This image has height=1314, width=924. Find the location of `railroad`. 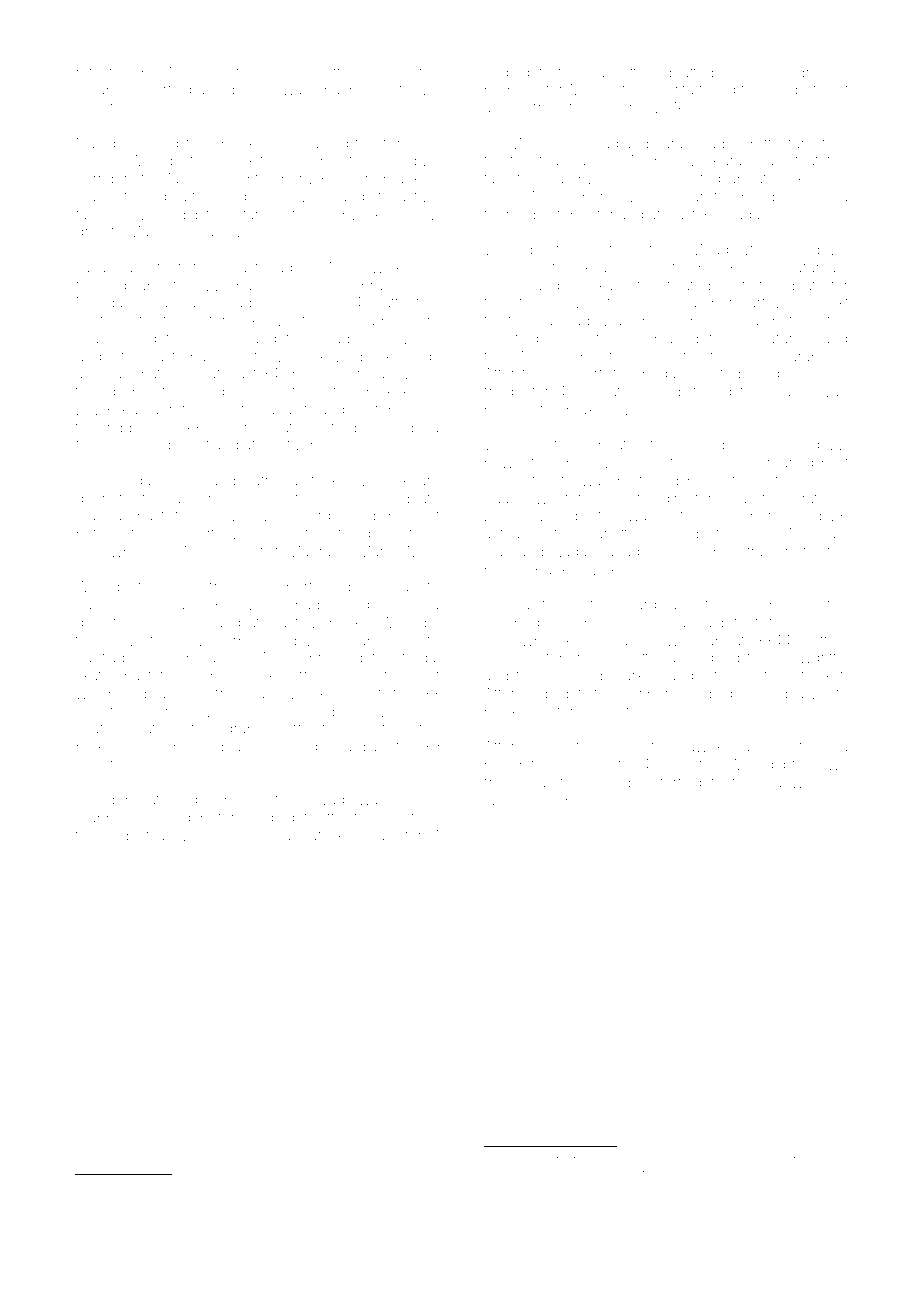

railroad is located at coordinates (565, 320).
